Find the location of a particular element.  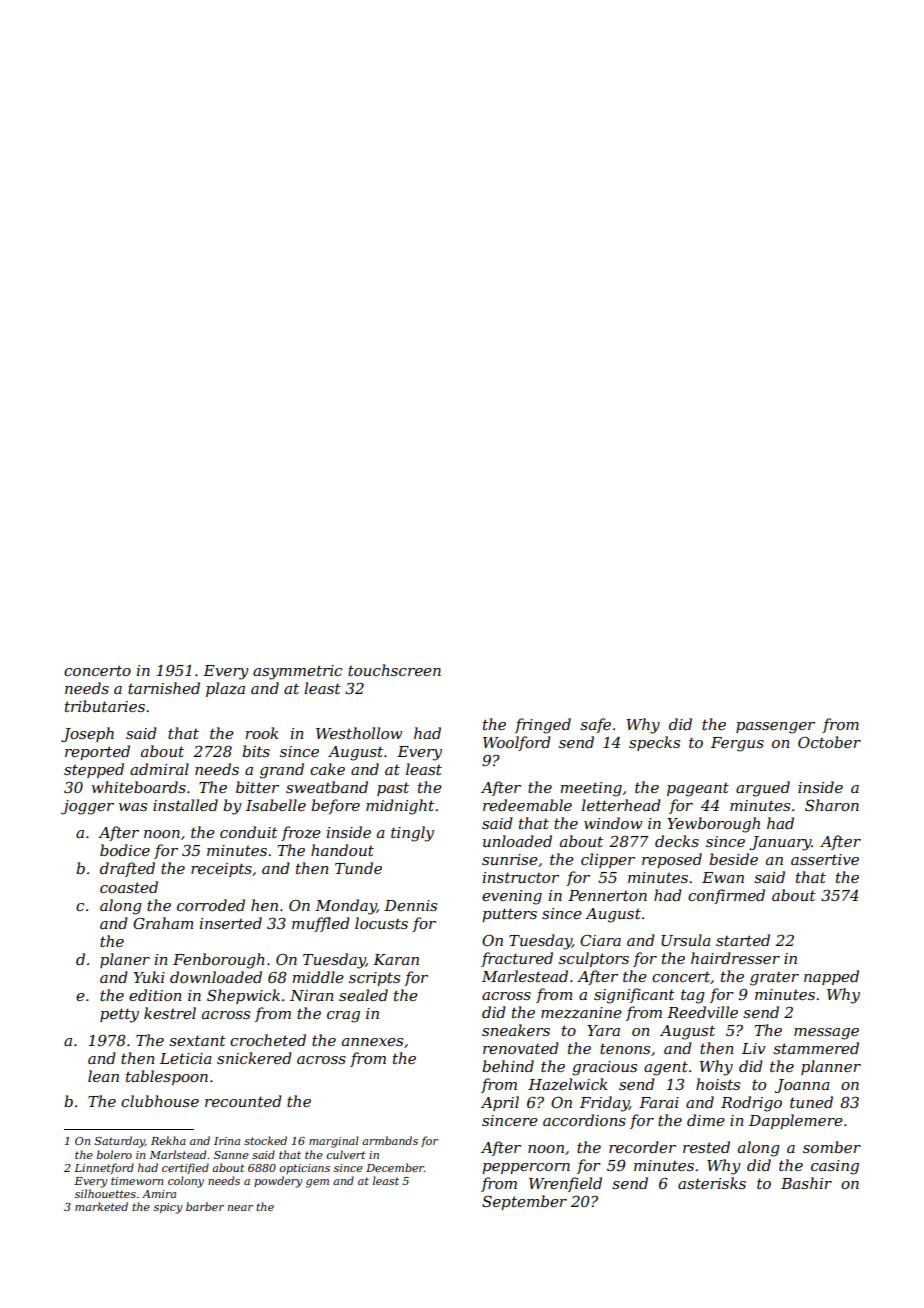

clipper is located at coordinates (608, 860).
